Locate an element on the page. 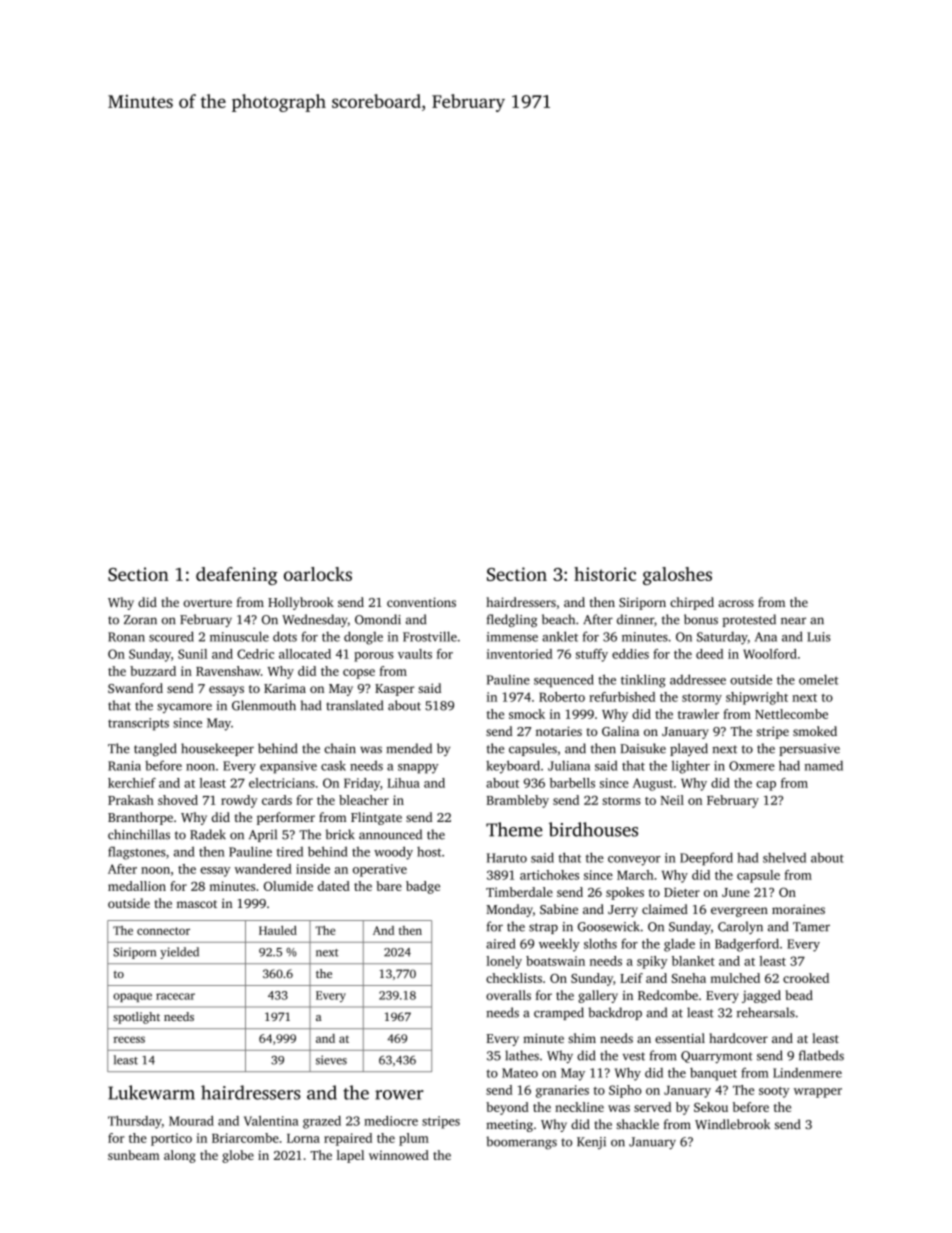  deafening is located at coordinates (237, 576).
